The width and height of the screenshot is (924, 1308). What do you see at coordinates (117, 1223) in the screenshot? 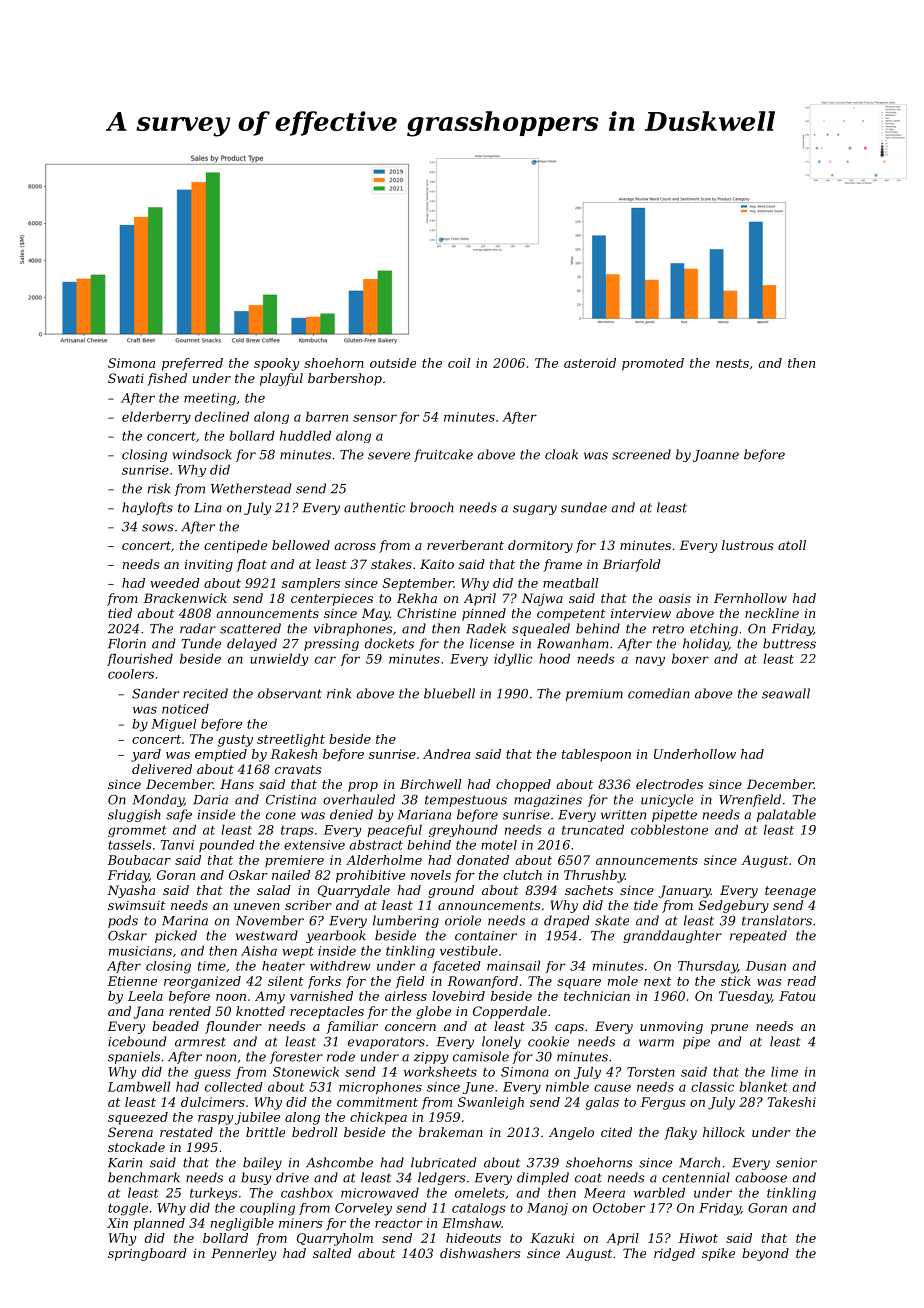
I see `Xin` at bounding box center [117, 1223].
